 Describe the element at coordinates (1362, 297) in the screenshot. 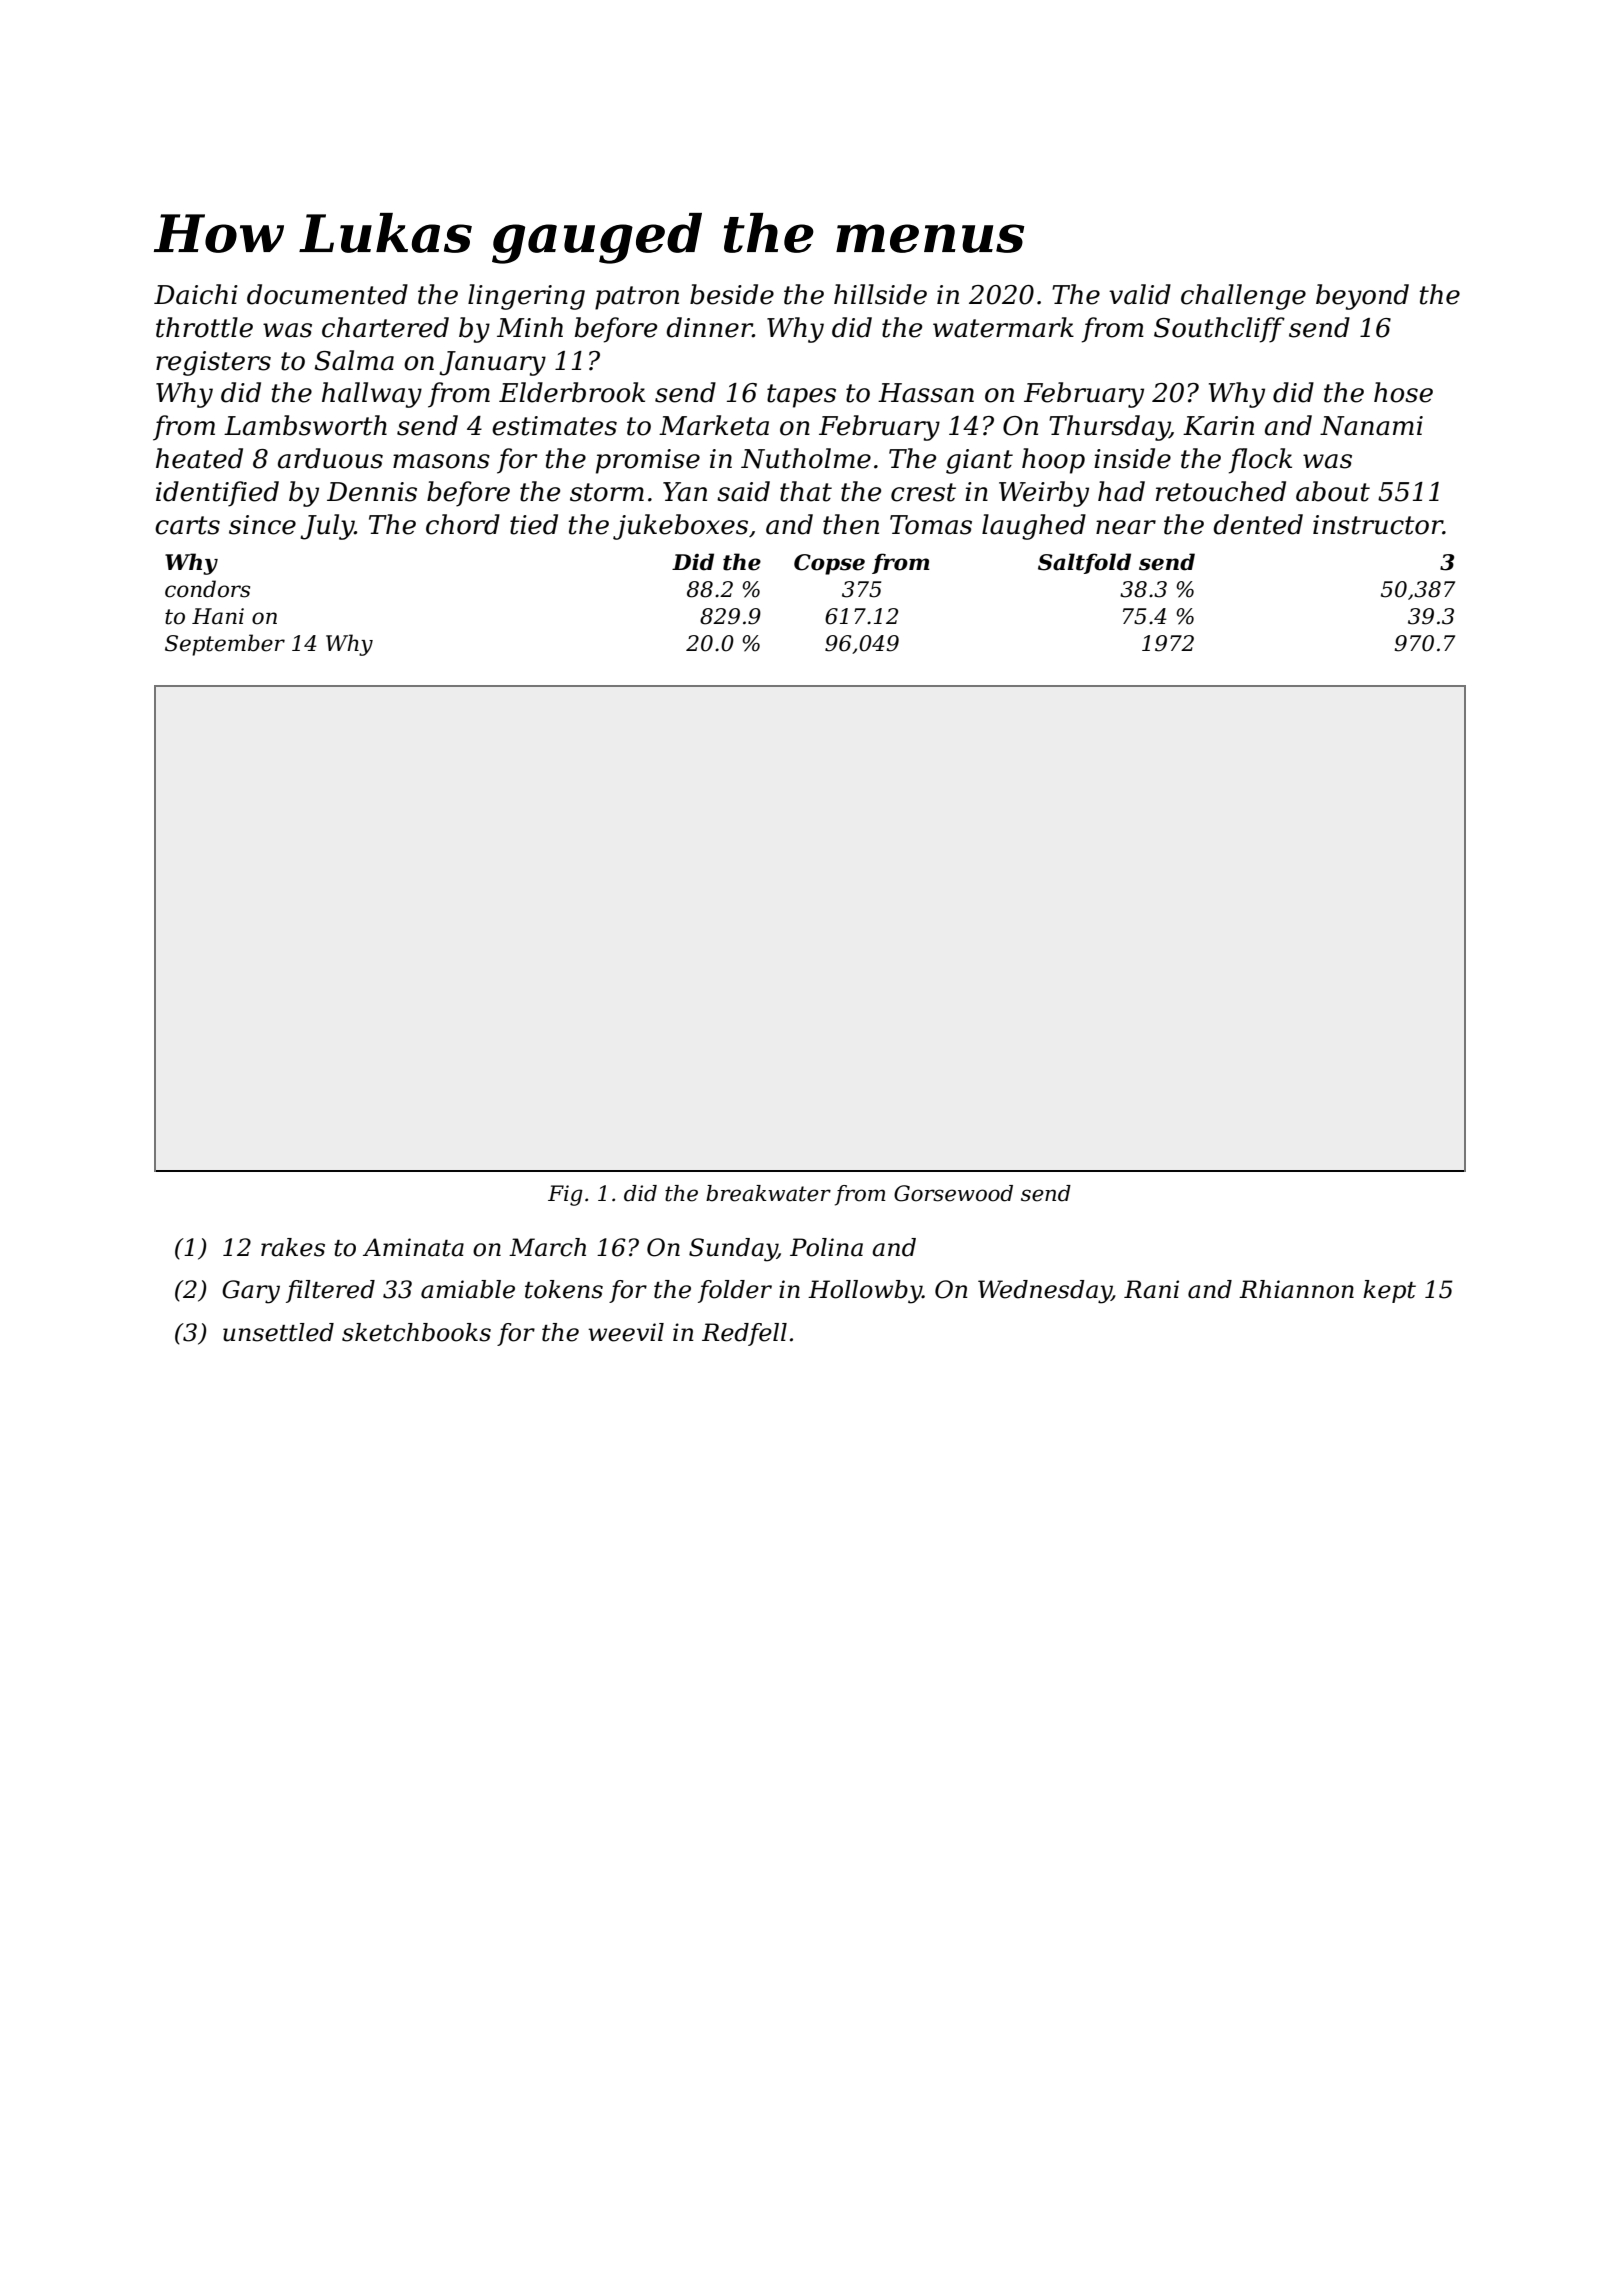

I see `beyond` at that location.
